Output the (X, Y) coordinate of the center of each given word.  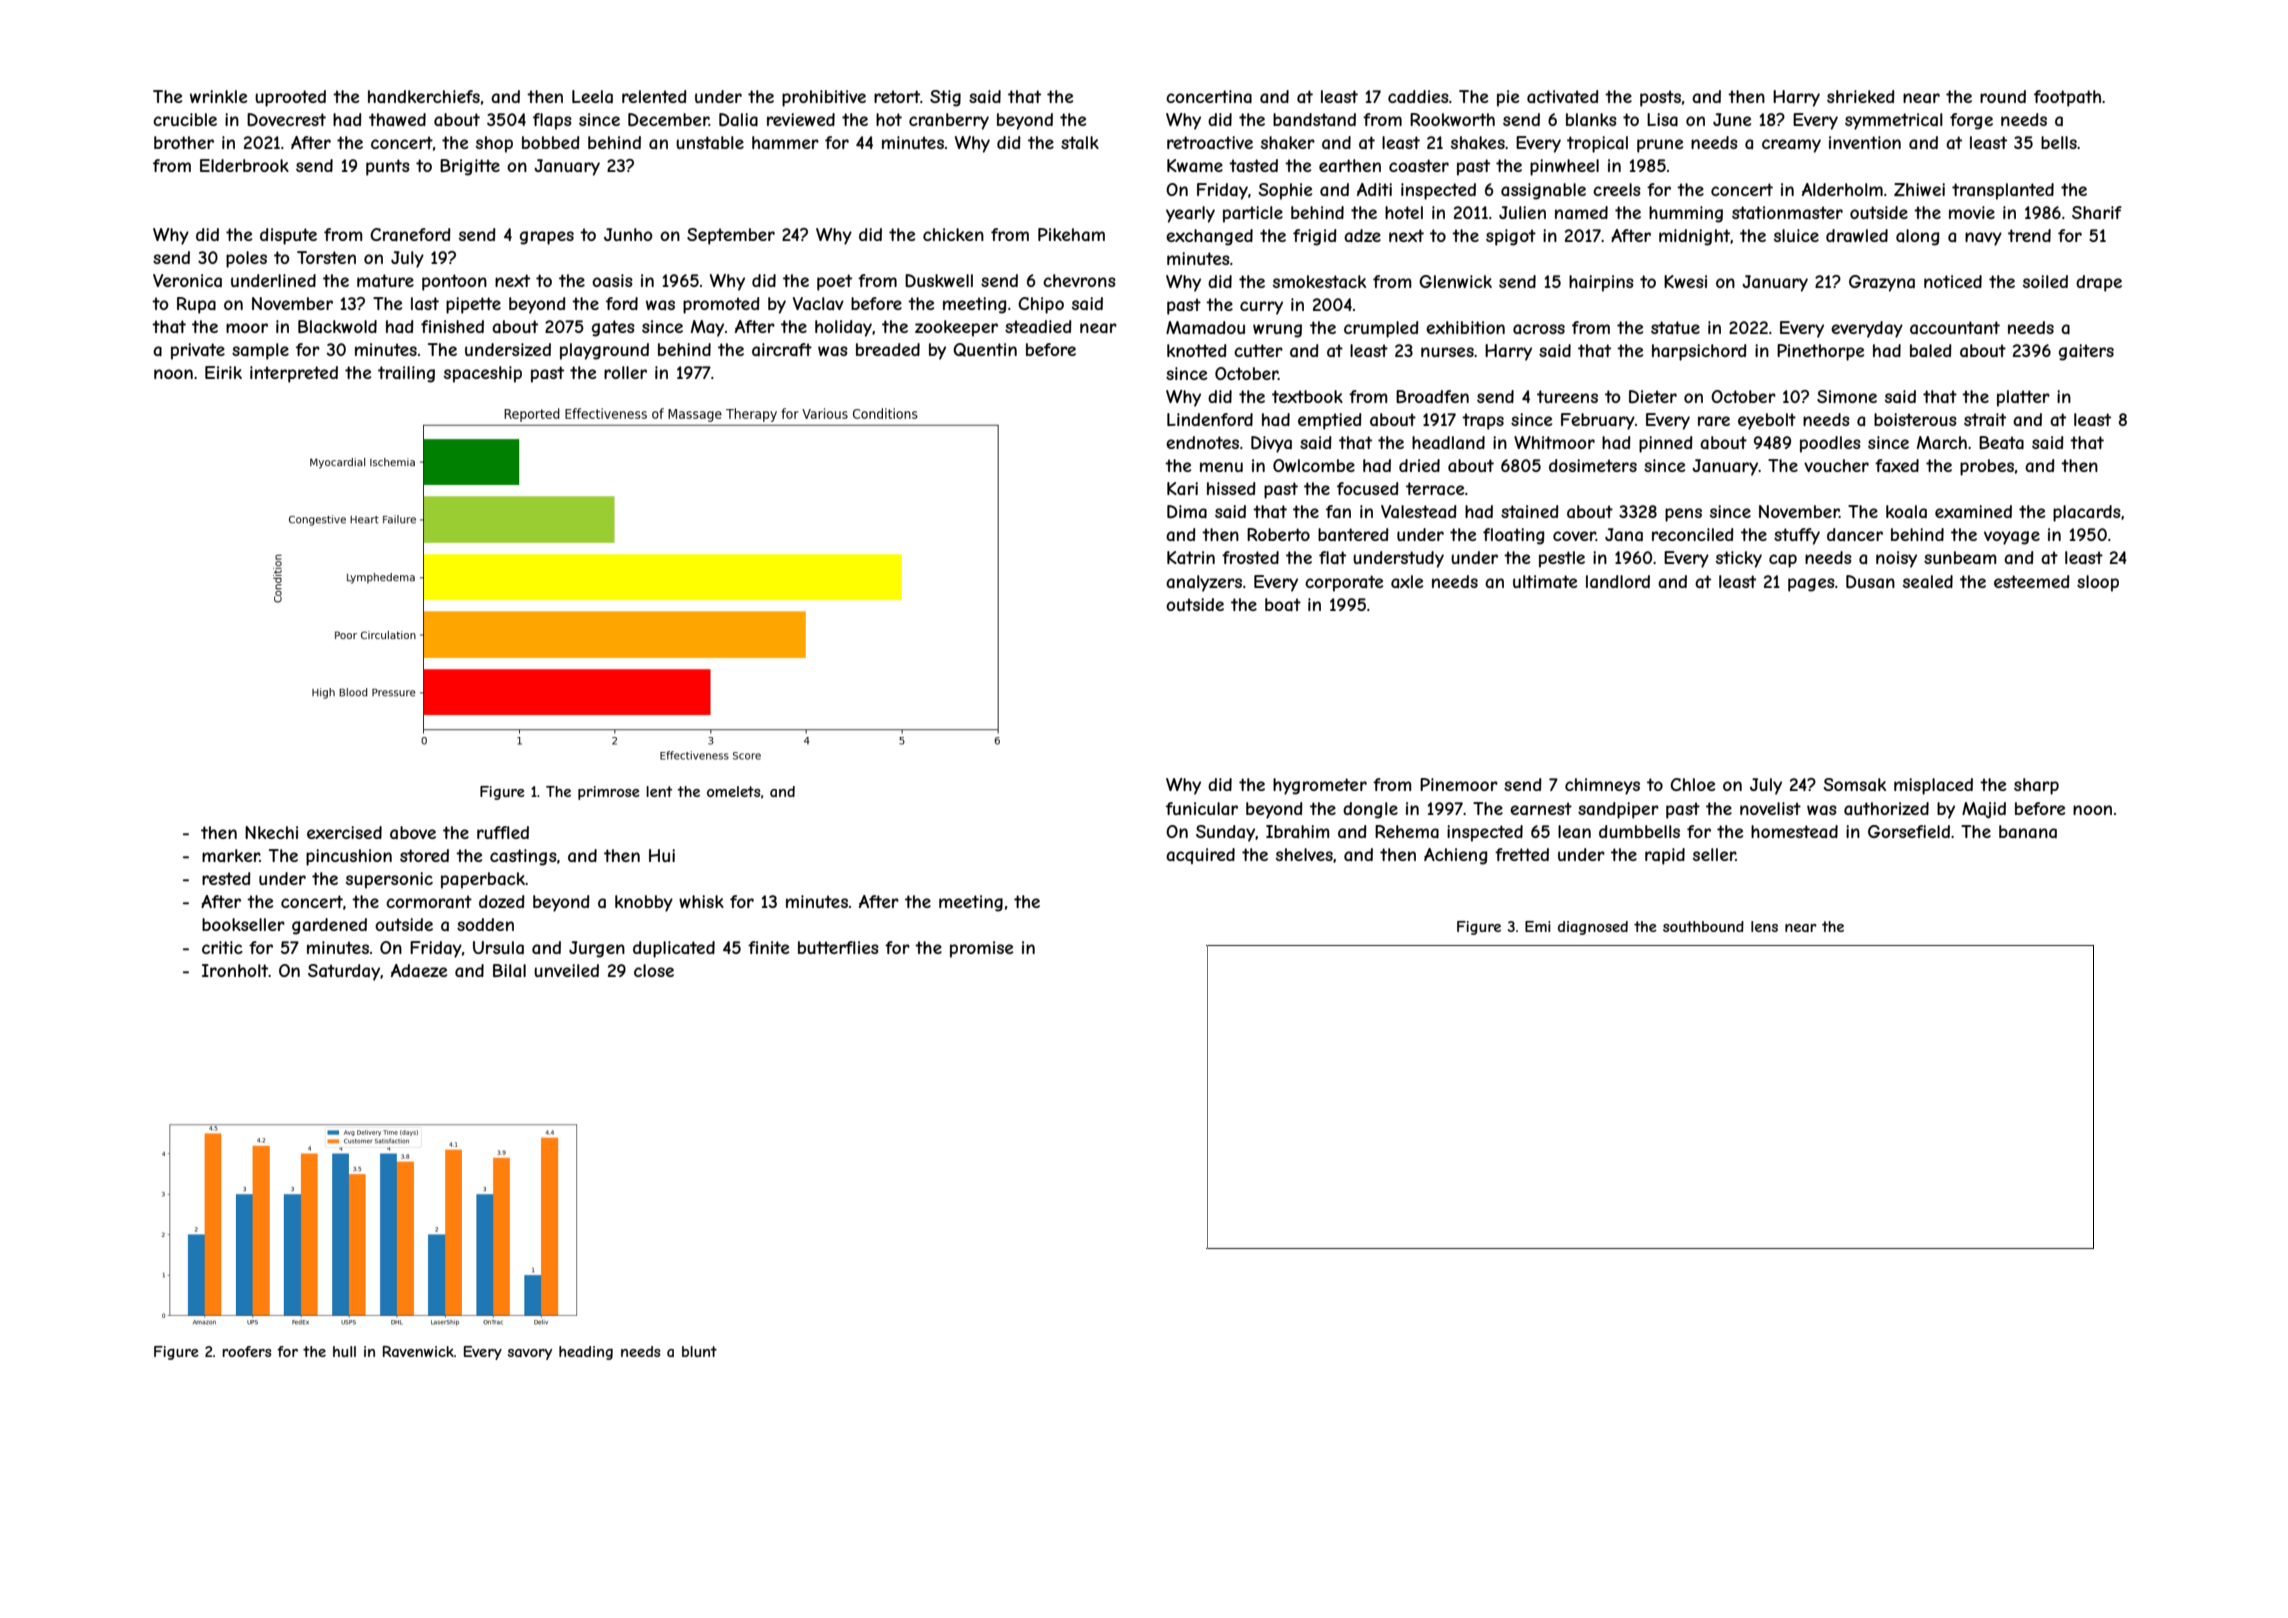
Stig (945, 98)
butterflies (838, 947)
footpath (2067, 98)
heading (586, 1353)
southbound (1703, 926)
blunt (699, 1351)
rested (226, 878)
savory (530, 1354)
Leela (592, 96)
